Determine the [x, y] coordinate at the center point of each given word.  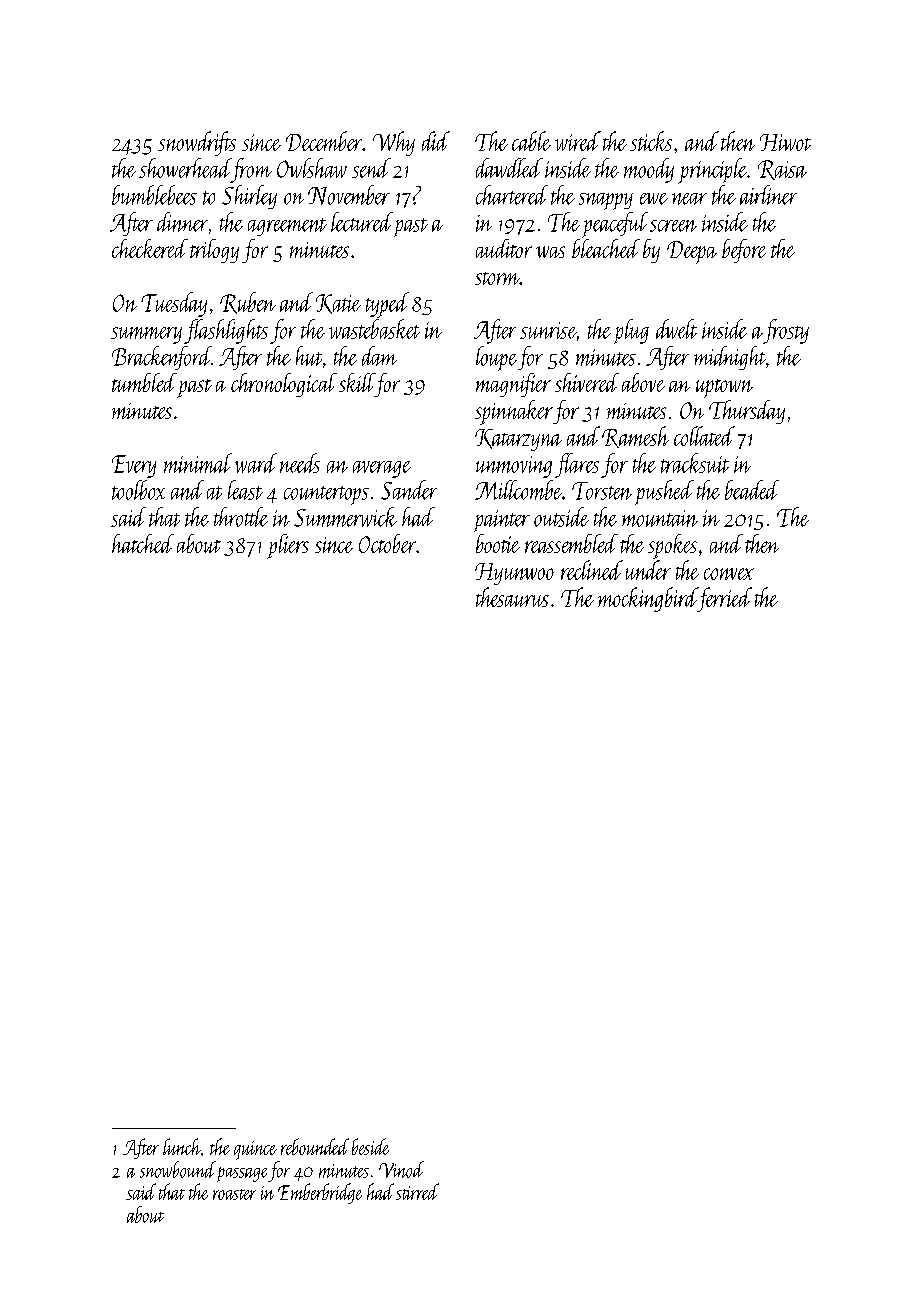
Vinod [401, 1169]
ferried [725, 599]
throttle [241, 517]
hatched [143, 543]
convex [729, 574]
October [387, 543]
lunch [182, 1146]
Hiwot [785, 142]
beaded [752, 490]
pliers [288, 546]
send [371, 168]
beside [370, 1146]
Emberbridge [320, 1193]
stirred [417, 1191]
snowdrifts [197, 143]
